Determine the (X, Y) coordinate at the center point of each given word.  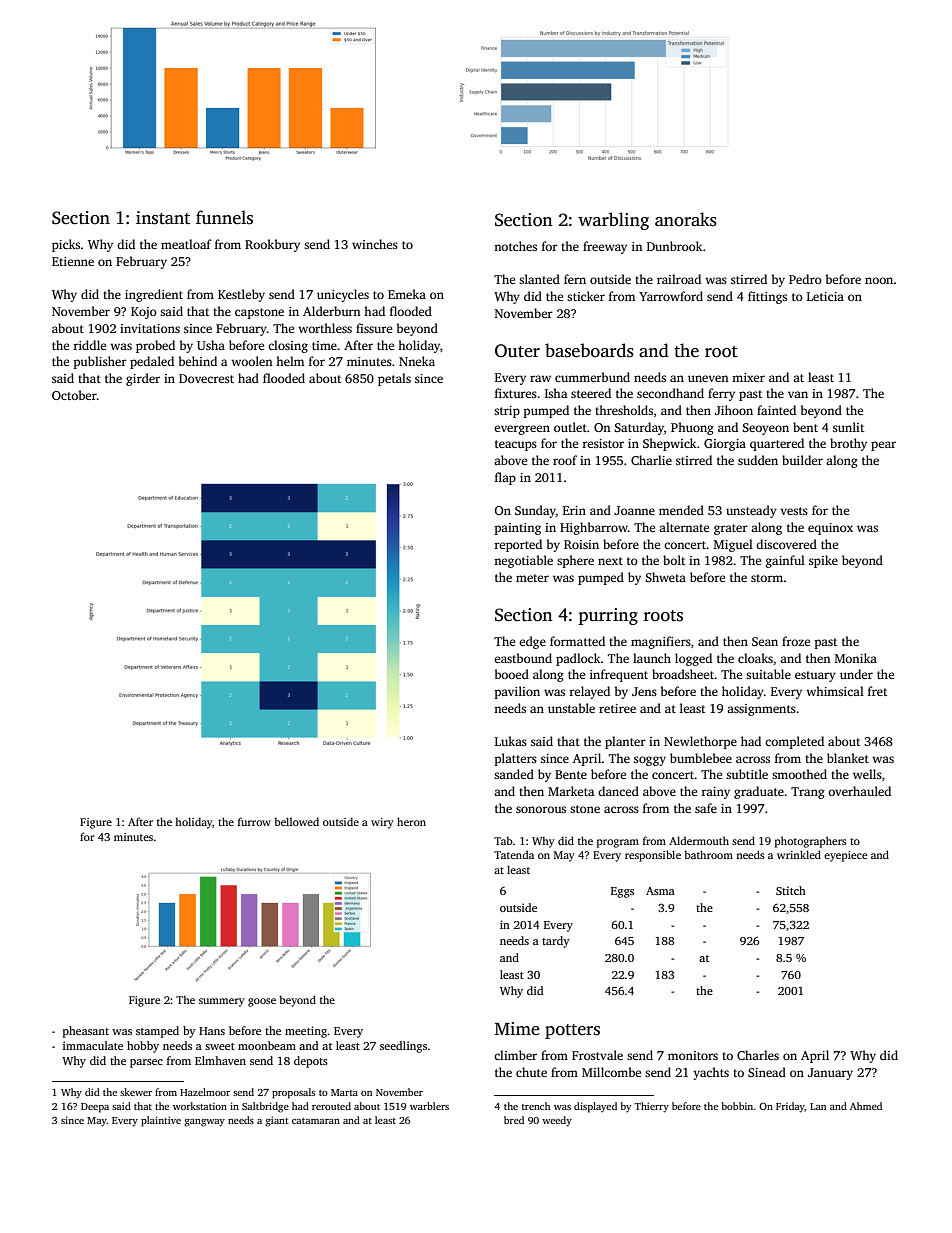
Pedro (805, 279)
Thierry (651, 1107)
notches (515, 246)
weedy (557, 1121)
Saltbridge (265, 1107)
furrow (254, 821)
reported (518, 545)
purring (608, 616)
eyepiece (845, 856)
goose (262, 1002)
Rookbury (272, 245)
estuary (815, 676)
